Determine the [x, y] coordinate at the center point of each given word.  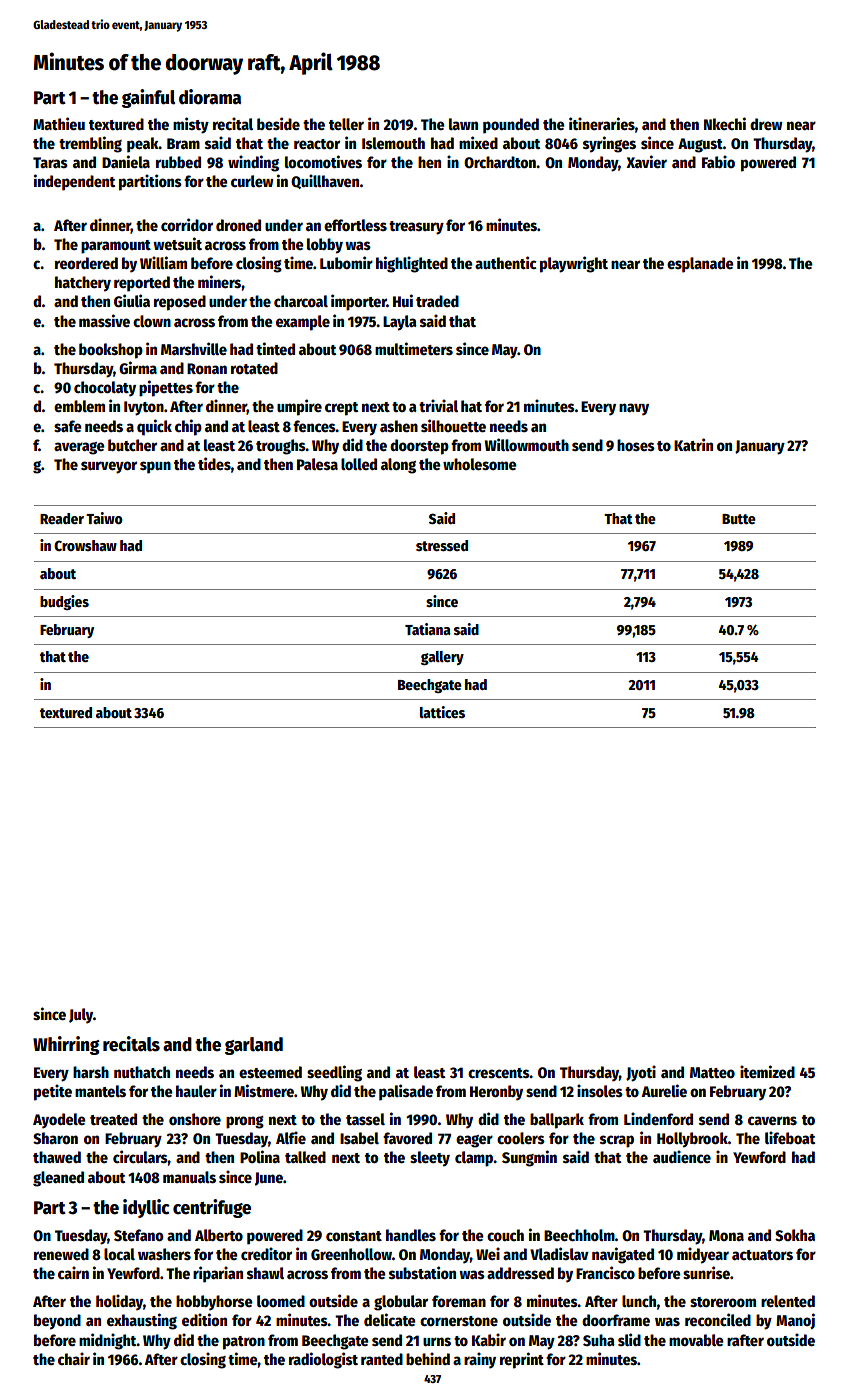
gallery [442, 658]
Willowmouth [527, 444]
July [81, 1016]
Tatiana [428, 629]
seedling [334, 1073]
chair [74, 1358]
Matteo [712, 1072]
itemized [767, 1071]
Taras [50, 162]
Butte [739, 519]
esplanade [700, 265]
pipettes [166, 388]
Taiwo [104, 518]
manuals [189, 1177]
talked [305, 1157]
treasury [416, 228]
